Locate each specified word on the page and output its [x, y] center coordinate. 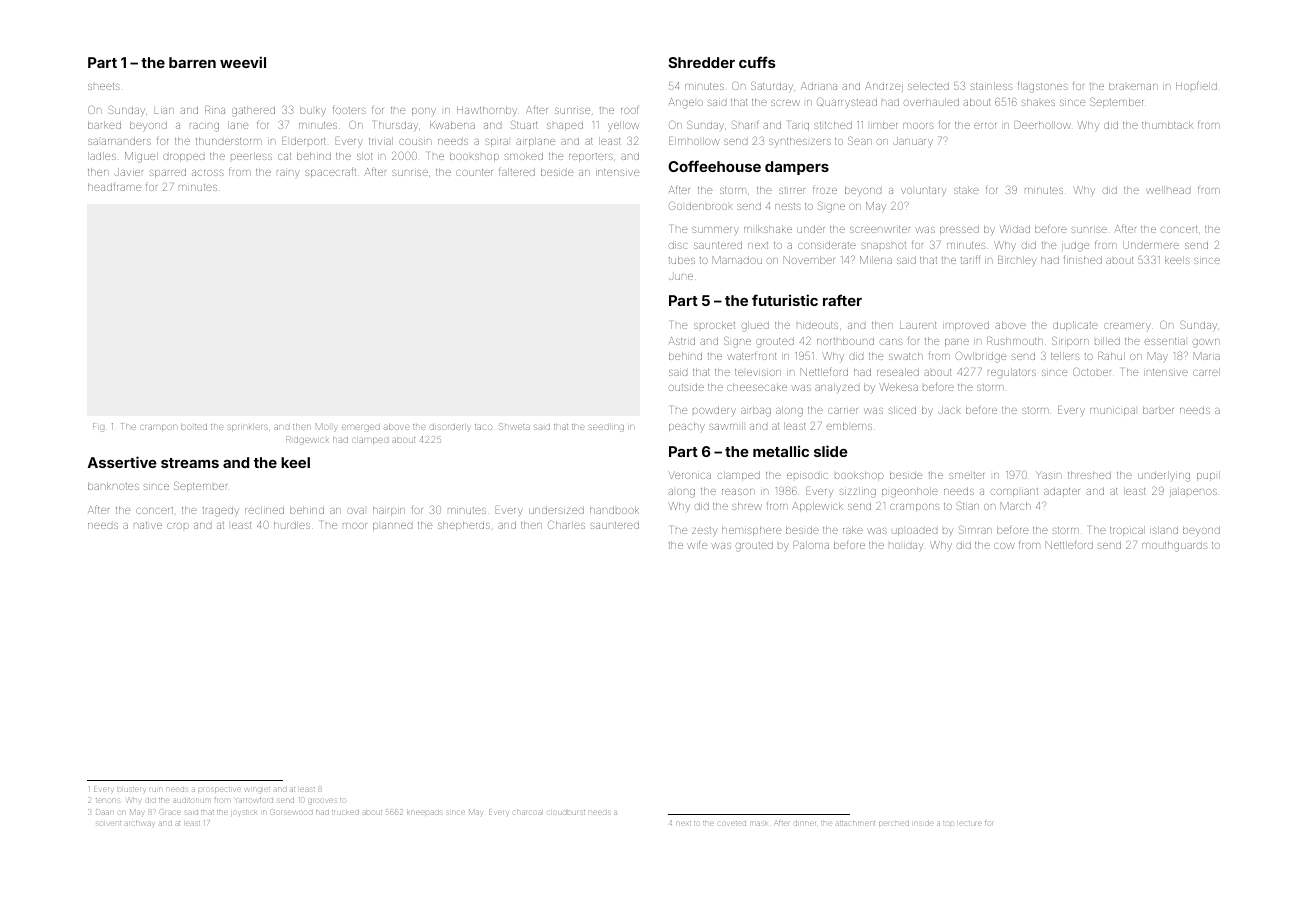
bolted [194, 427]
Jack [949, 410]
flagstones [1043, 87]
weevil [243, 62]
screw [785, 103]
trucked [345, 812]
